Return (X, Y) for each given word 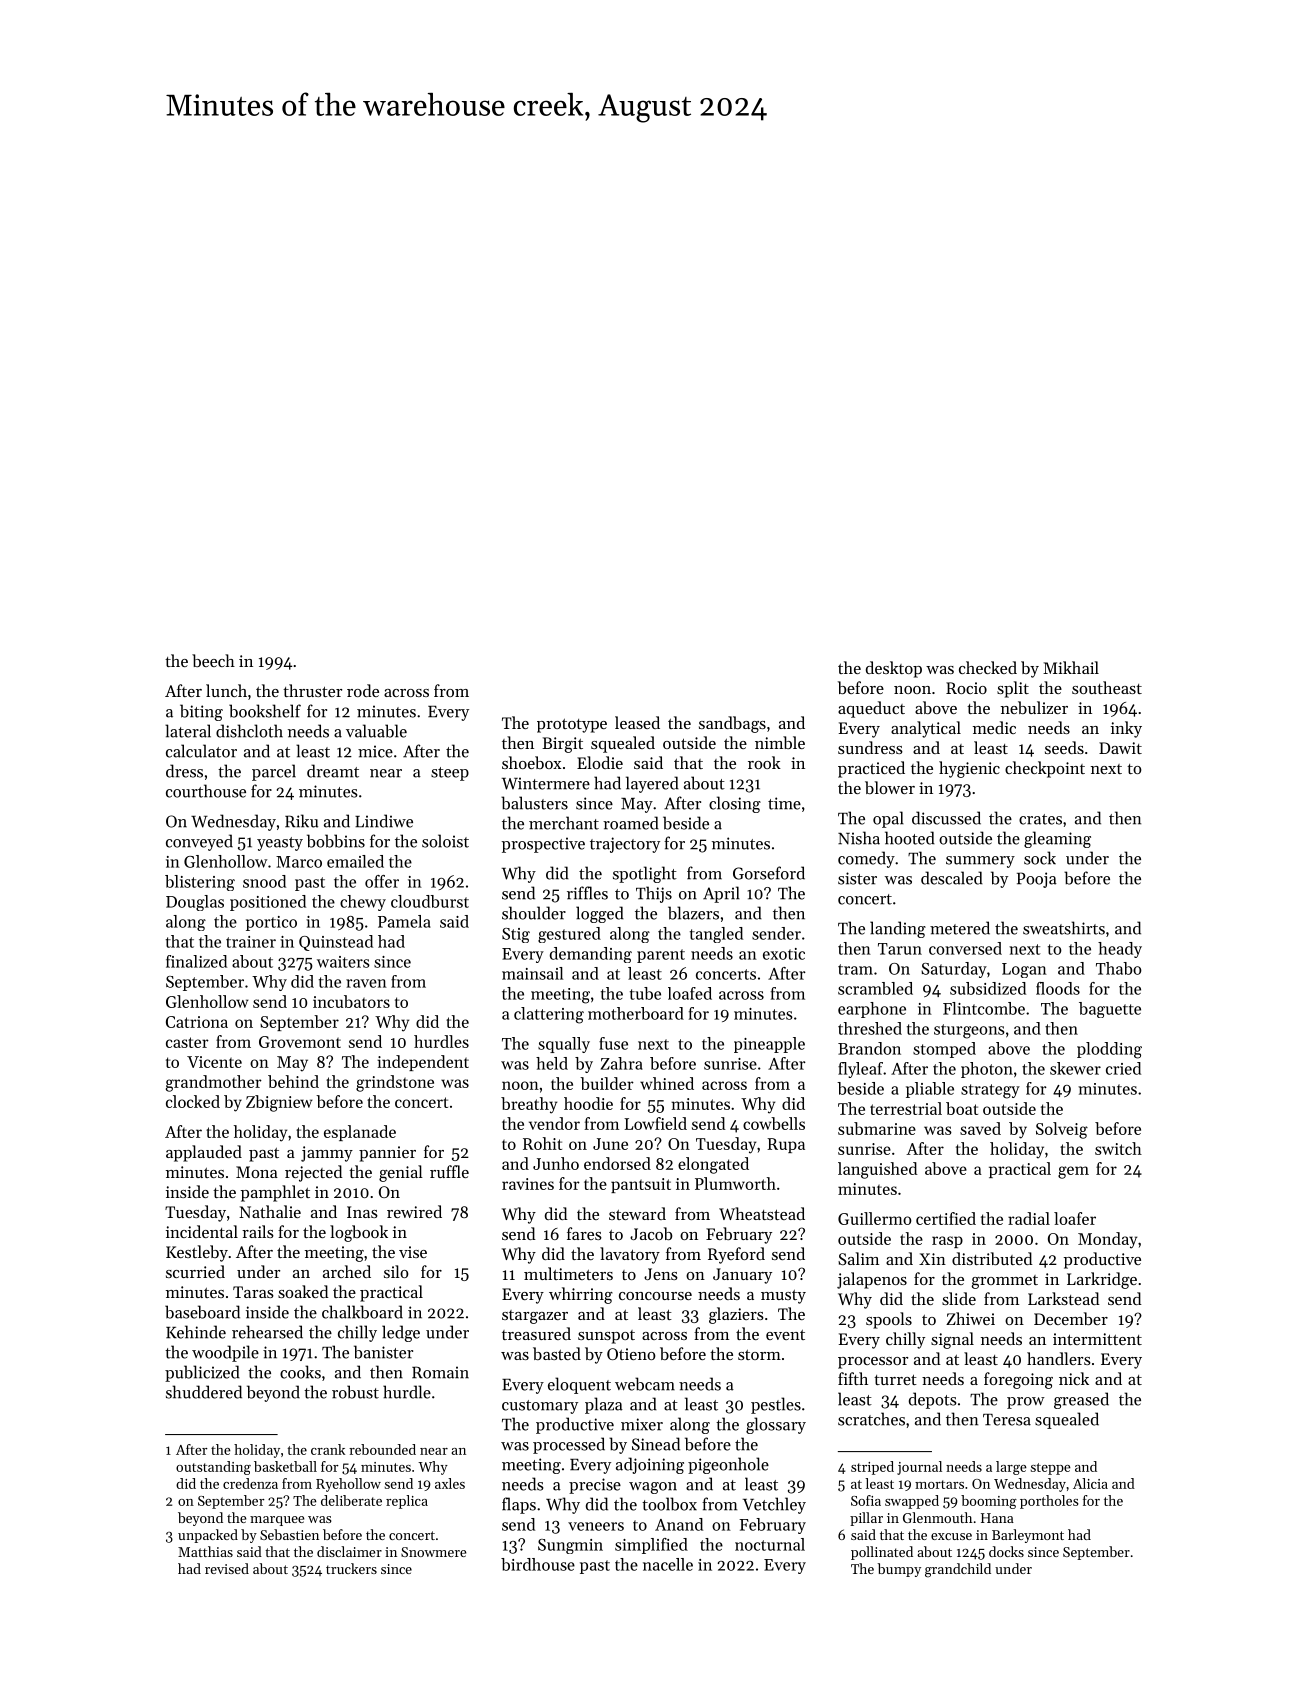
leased (637, 722)
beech (213, 660)
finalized (196, 961)
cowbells (774, 1123)
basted (557, 1353)
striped (872, 1468)
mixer (642, 1424)
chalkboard (362, 1312)
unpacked (208, 1536)
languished (878, 1170)
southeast (1107, 687)
